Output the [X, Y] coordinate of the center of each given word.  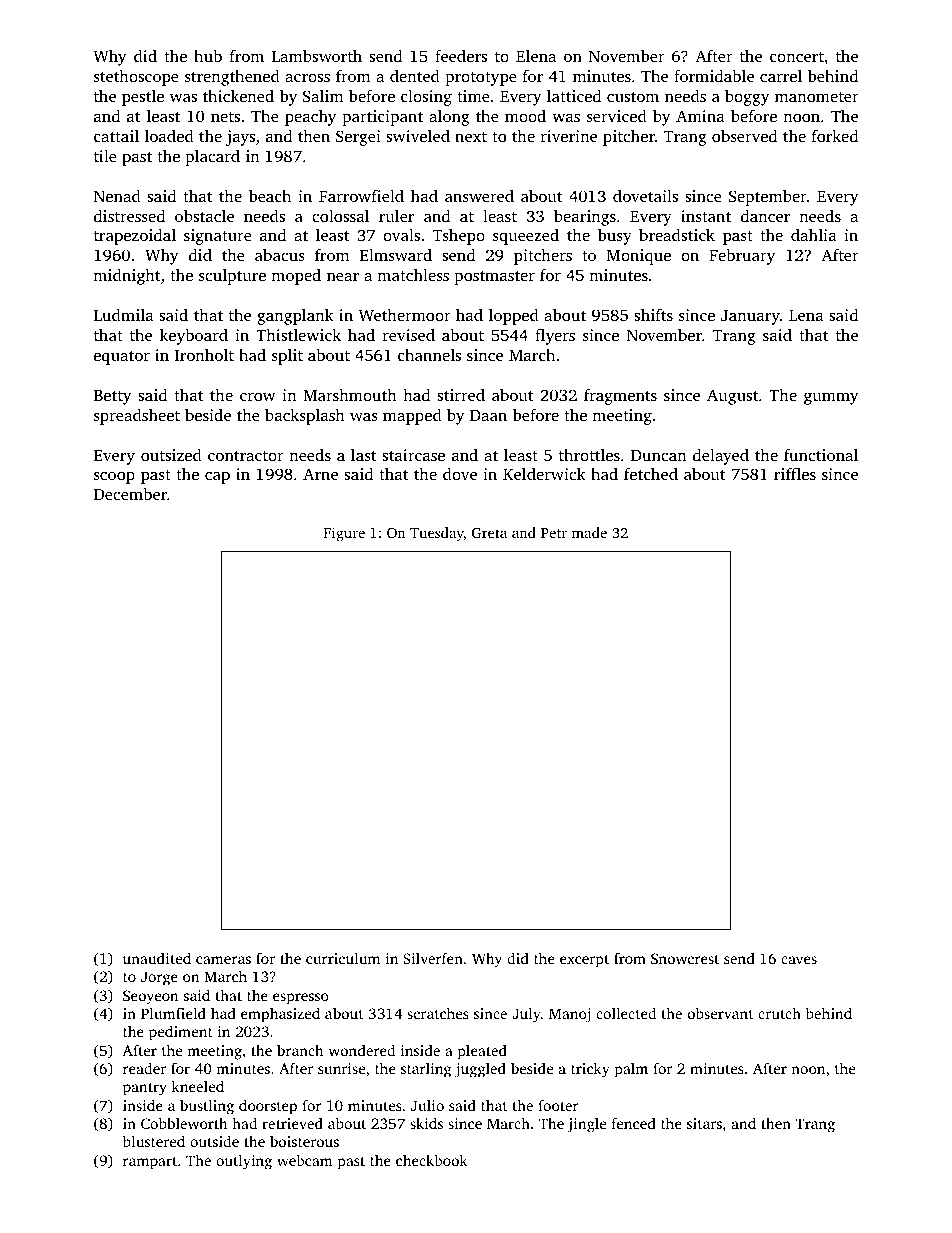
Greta [489, 533]
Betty [113, 397]
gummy [831, 399]
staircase [413, 455]
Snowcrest [685, 958]
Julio [427, 1105]
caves [799, 960]
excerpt [584, 961]
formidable [714, 75]
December [130, 493]
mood [525, 115]
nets [225, 117]
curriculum [343, 958]
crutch [779, 1013]
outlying [244, 1162]
